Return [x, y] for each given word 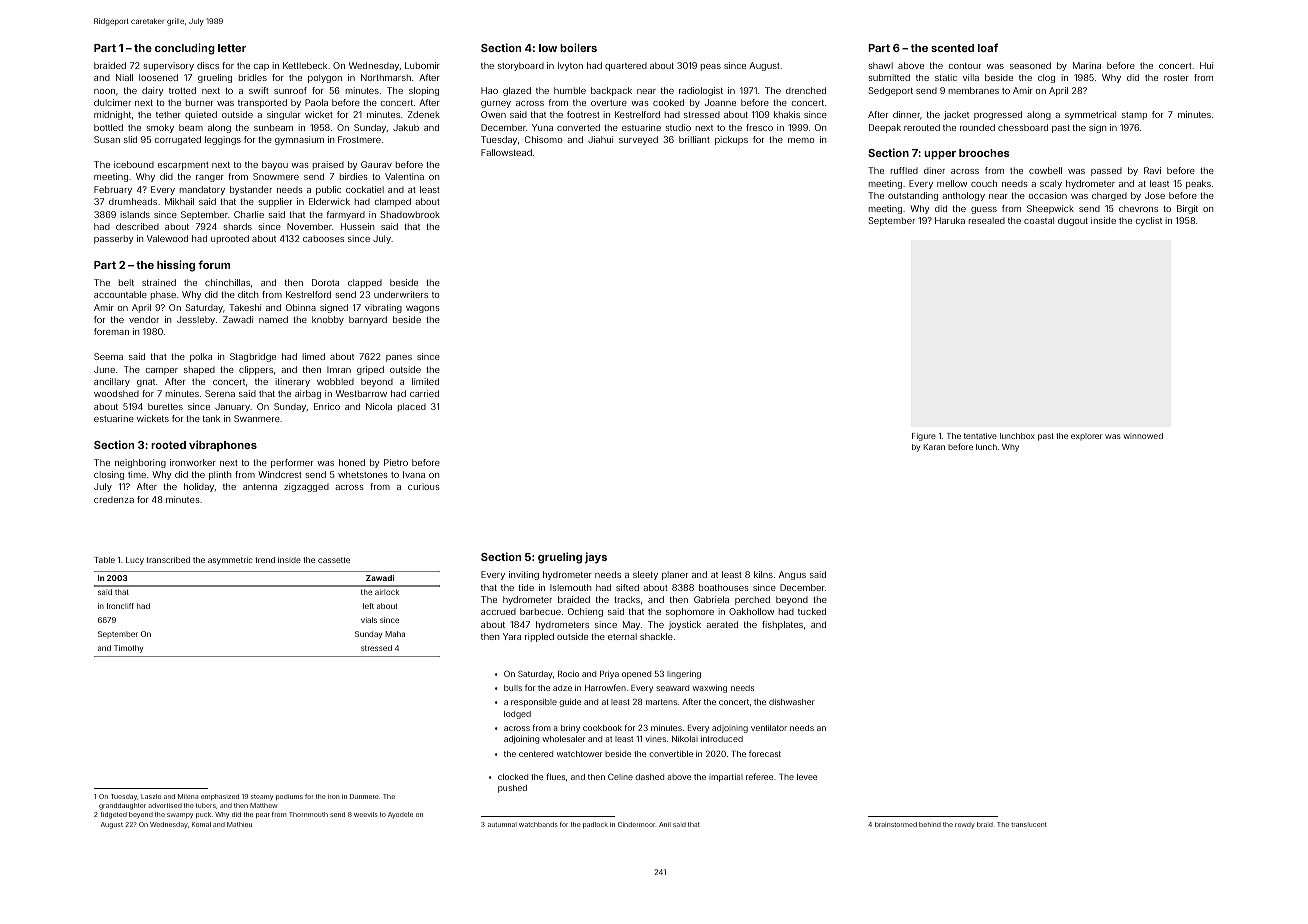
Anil [665, 824]
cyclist [1149, 221]
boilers [578, 47]
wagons [423, 309]
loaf [988, 47]
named [273, 319]
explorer [1087, 436]
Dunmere [364, 796]
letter [232, 48]
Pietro [396, 462]
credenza [114, 499]
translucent [1029, 824]
